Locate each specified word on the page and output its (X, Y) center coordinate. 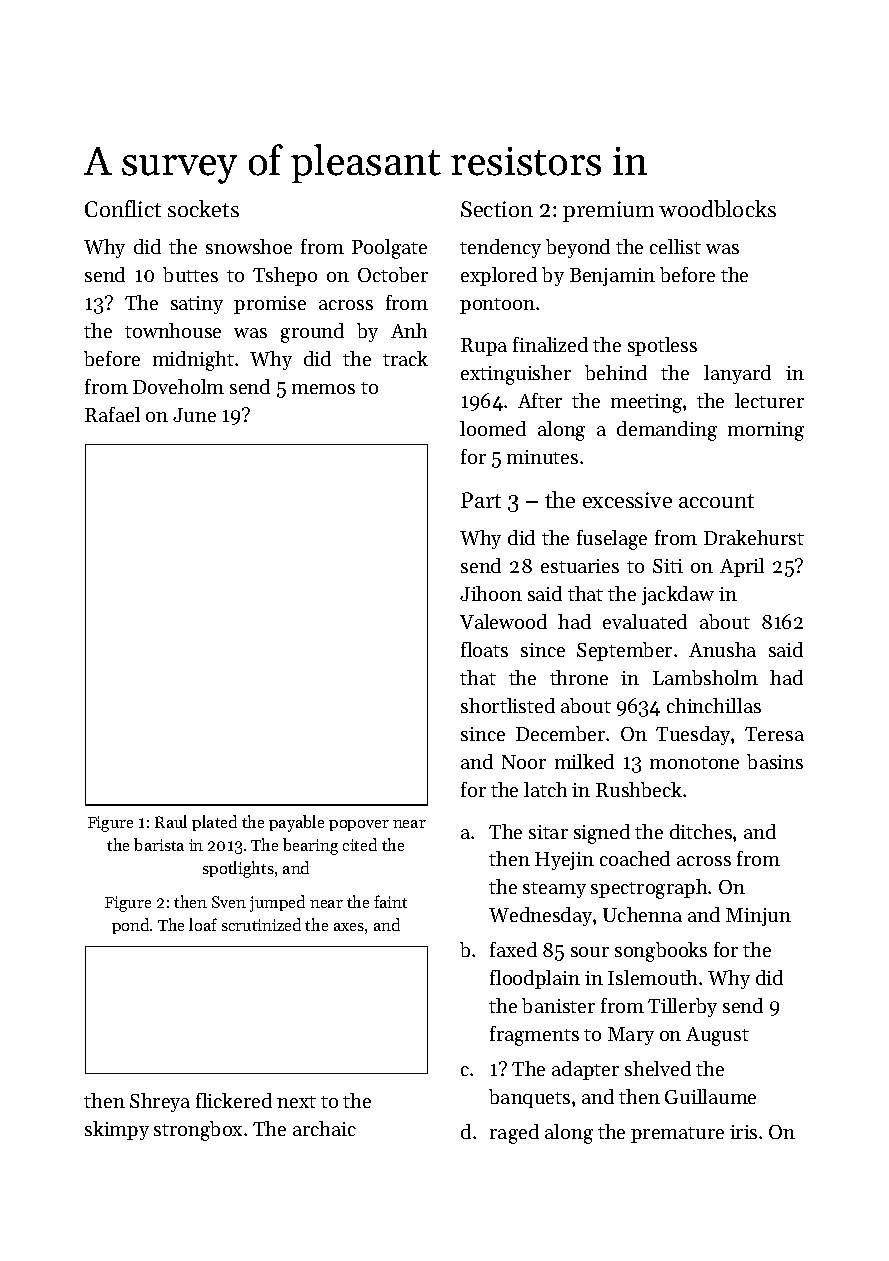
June (194, 415)
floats (484, 649)
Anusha (722, 649)
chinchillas (714, 705)
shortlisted (508, 705)
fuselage (612, 540)
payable (296, 823)
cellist (675, 246)
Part (481, 500)
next (296, 1102)
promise (270, 305)
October (393, 274)
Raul (171, 821)
